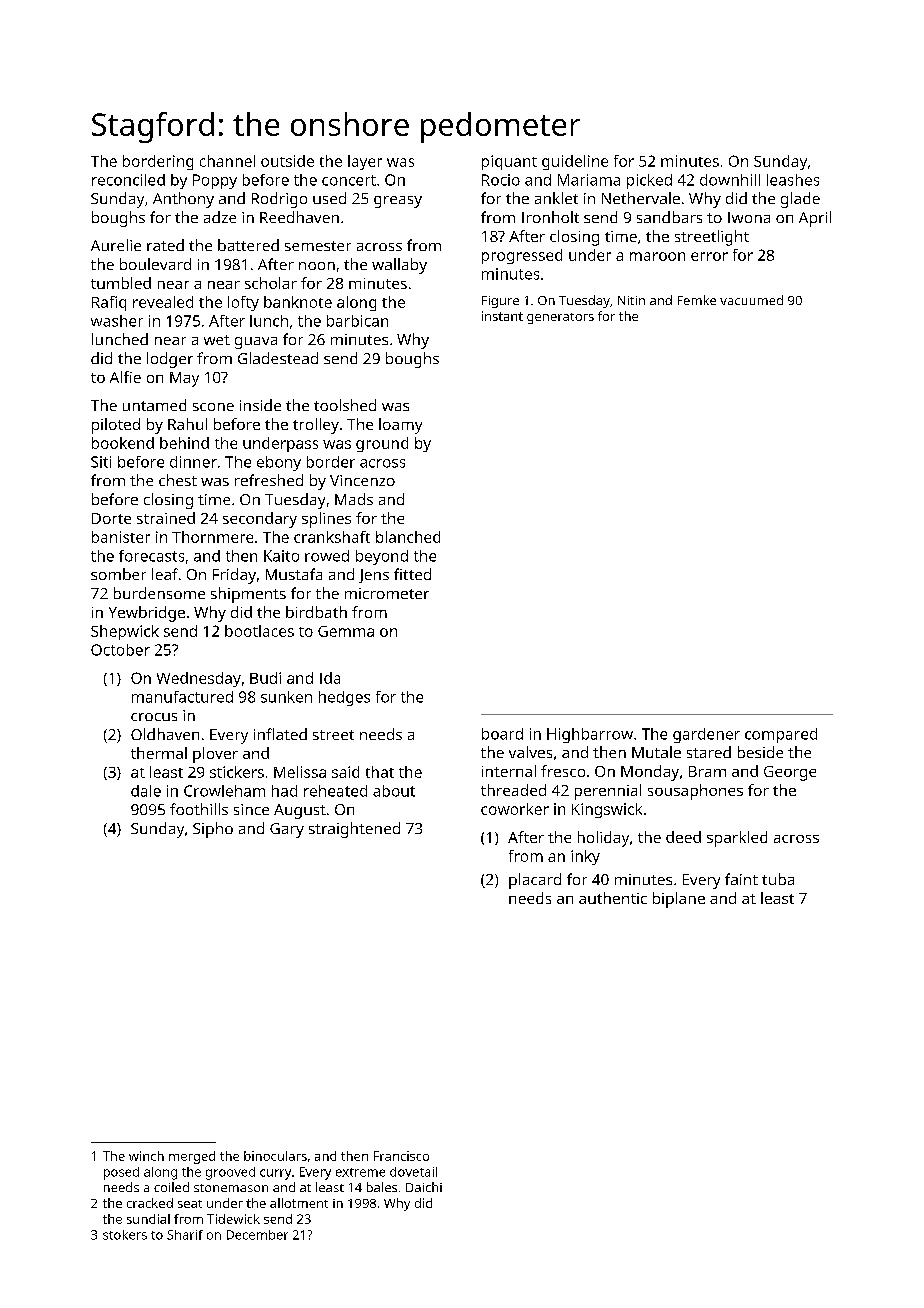 The width and height of the page is (924, 1308). What do you see at coordinates (679, 900) in the page?
I see `biplane` at bounding box center [679, 900].
